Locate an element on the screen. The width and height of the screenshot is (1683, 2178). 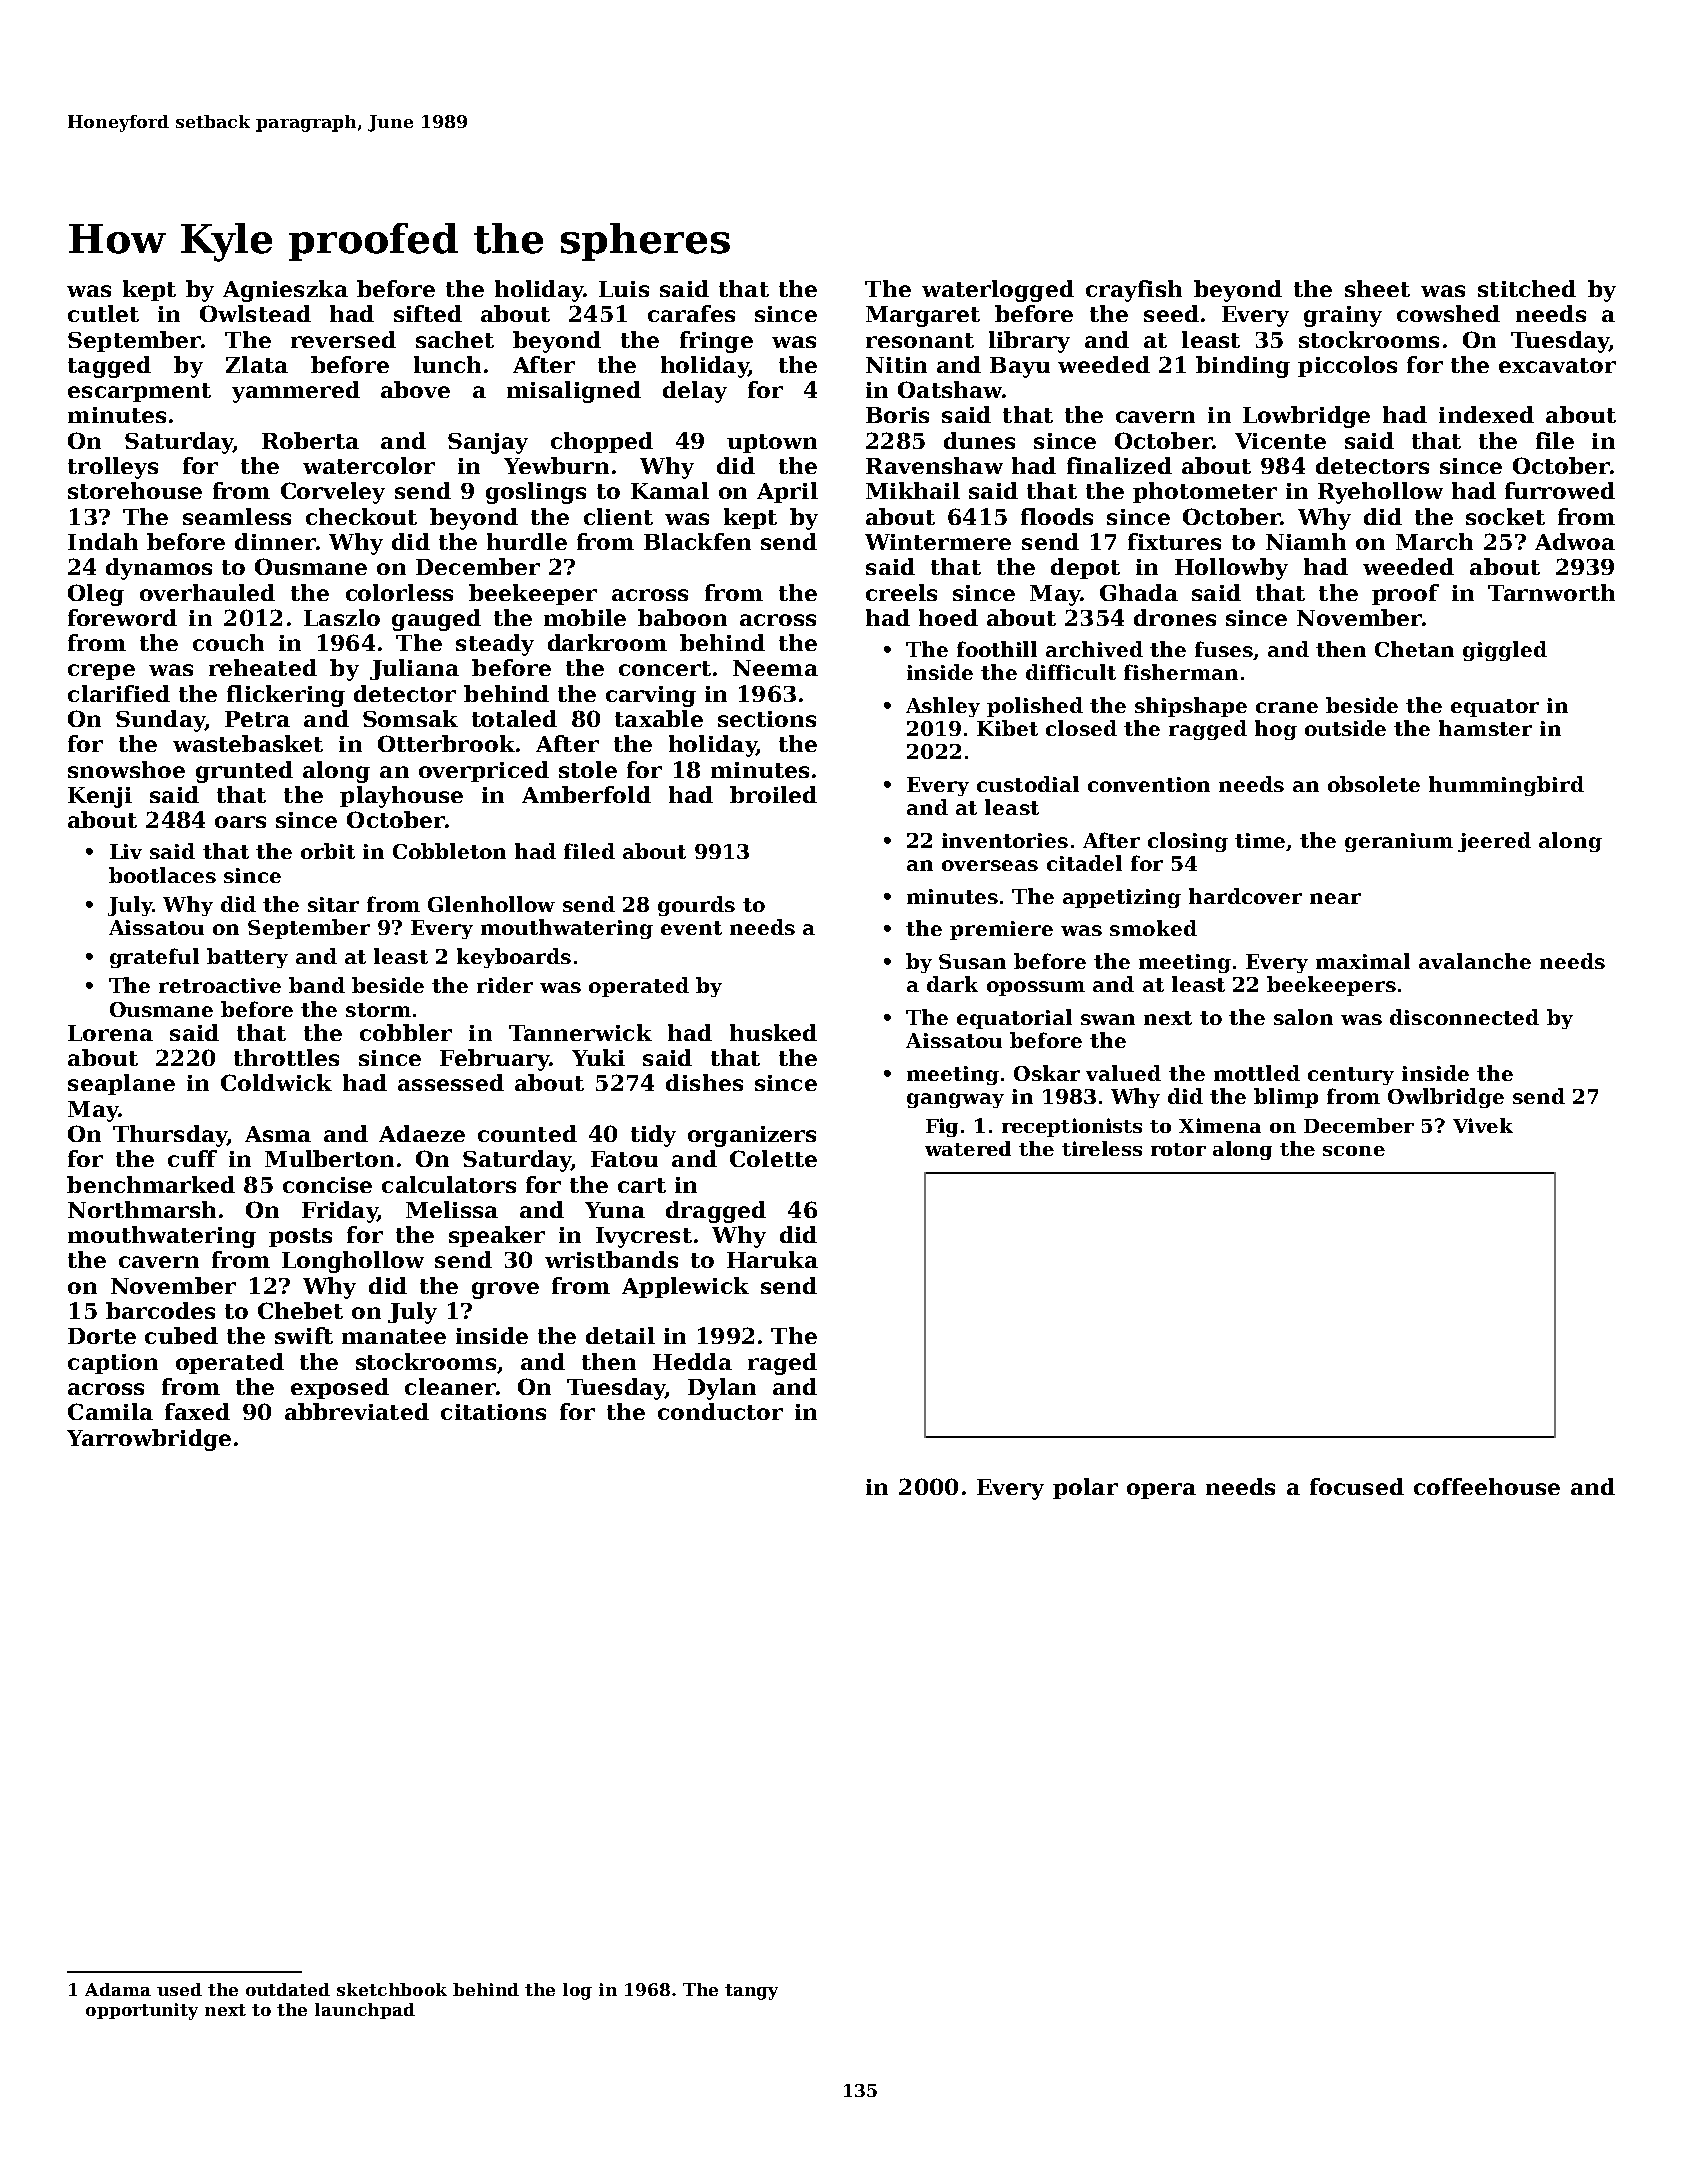
cleaner is located at coordinates (450, 1386).
